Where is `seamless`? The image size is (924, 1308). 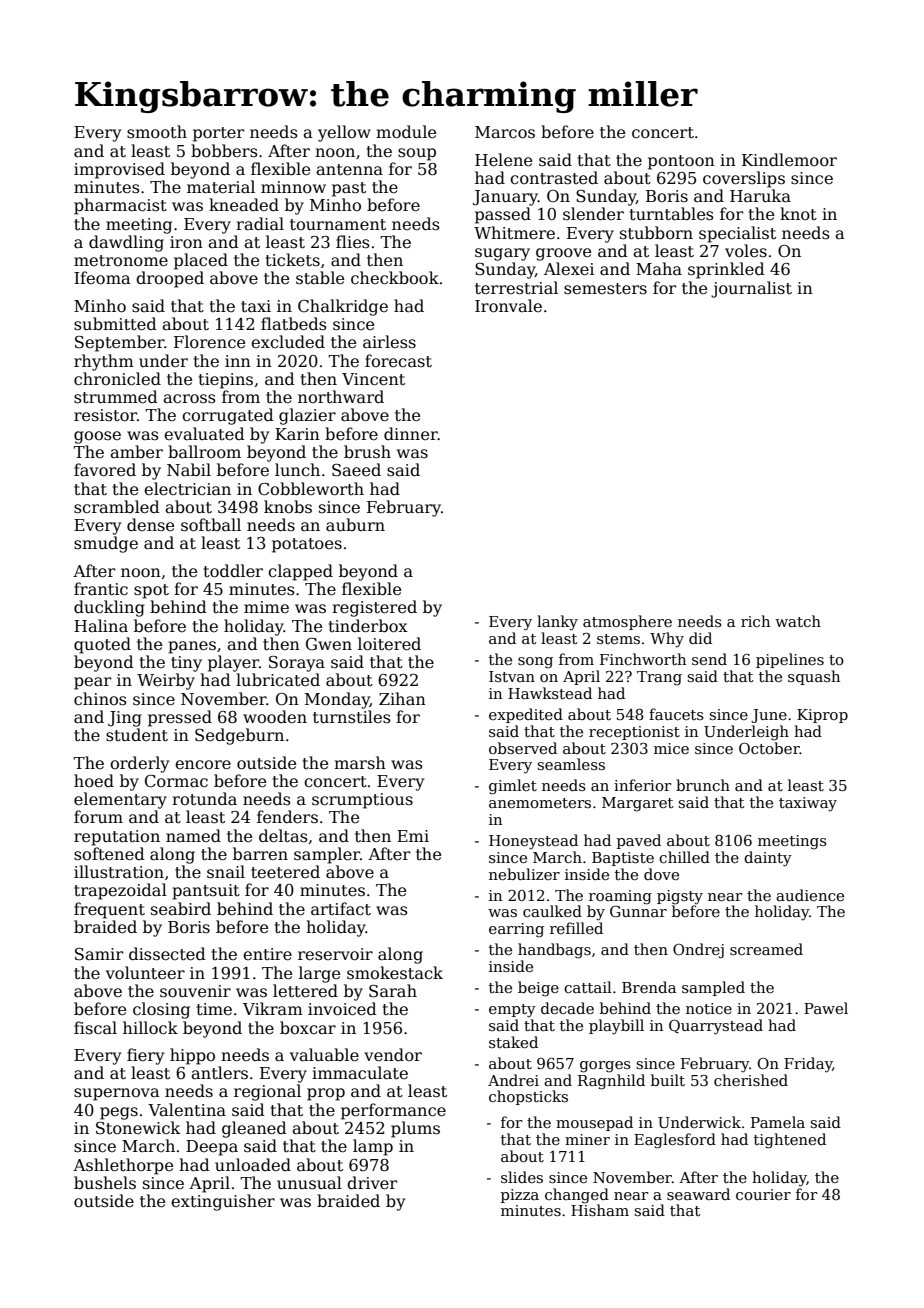
seamless is located at coordinates (571, 764).
